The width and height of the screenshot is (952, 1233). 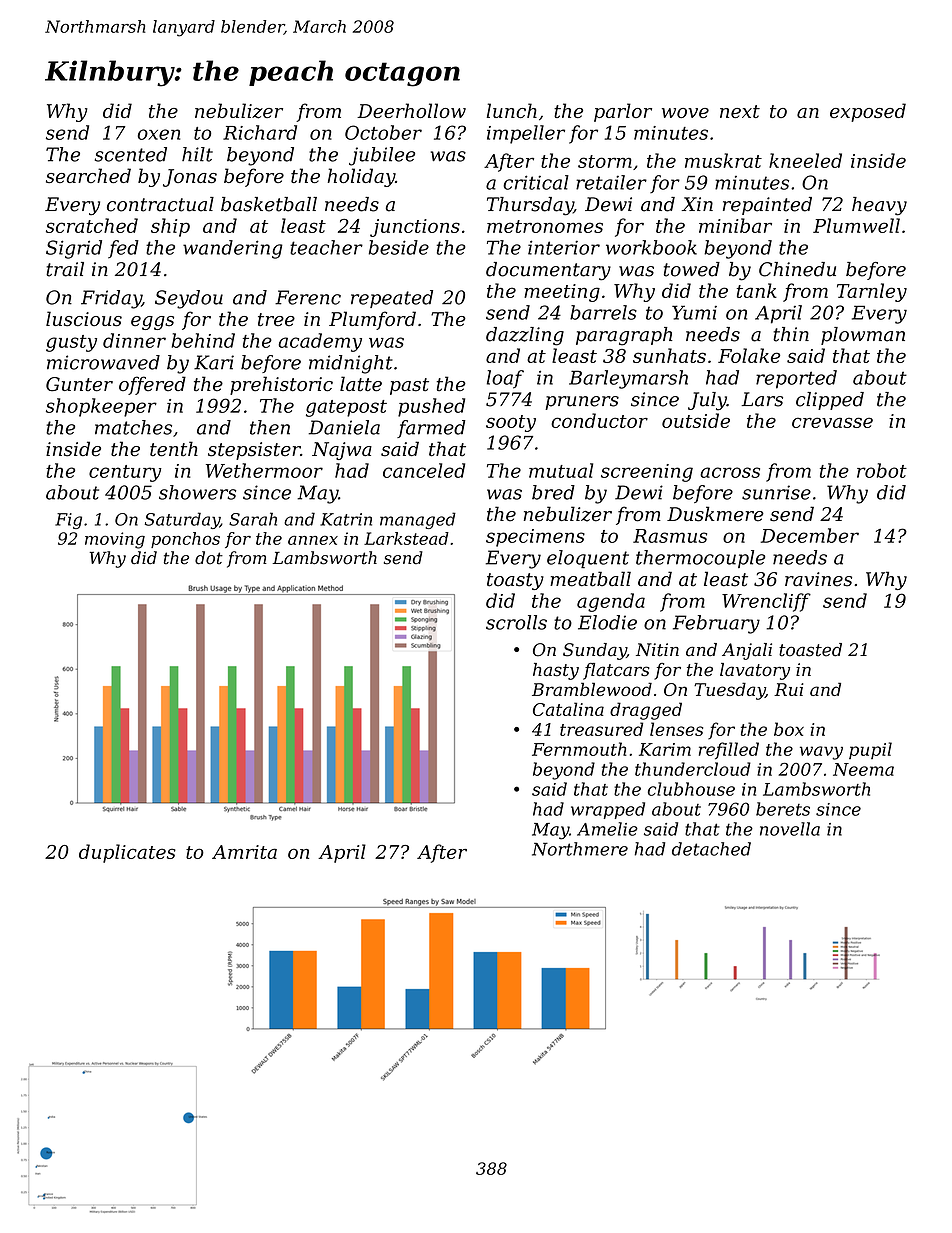 I want to click on detached, so click(x=711, y=849).
